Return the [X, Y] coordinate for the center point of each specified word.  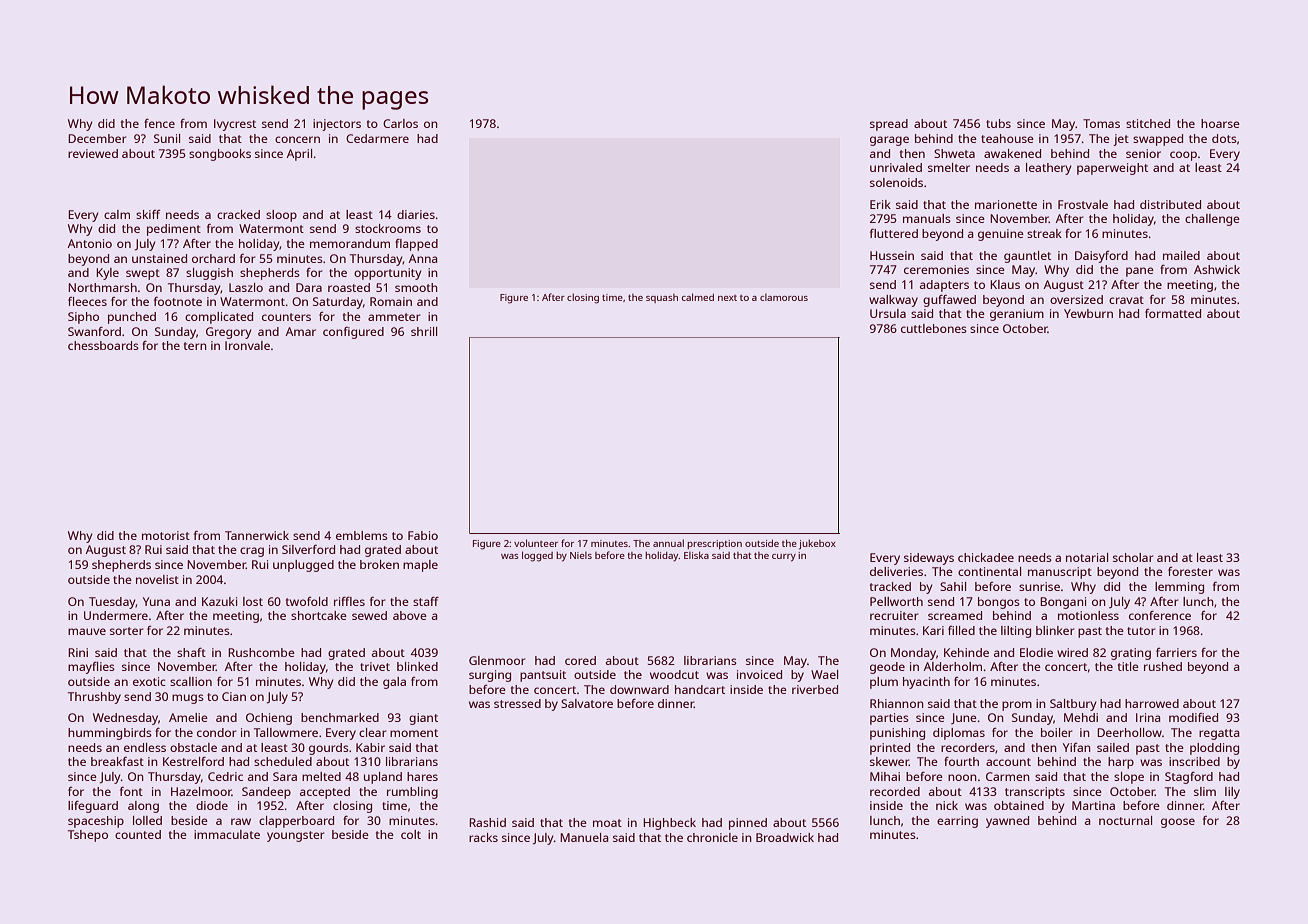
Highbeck [669, 824]
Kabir [370, 747]
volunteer [536, 543]
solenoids [896, 182]
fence [159, 123]
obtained [1019, 805]
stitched [1148, 123]
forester [1190, 571]
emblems [362, 535]
